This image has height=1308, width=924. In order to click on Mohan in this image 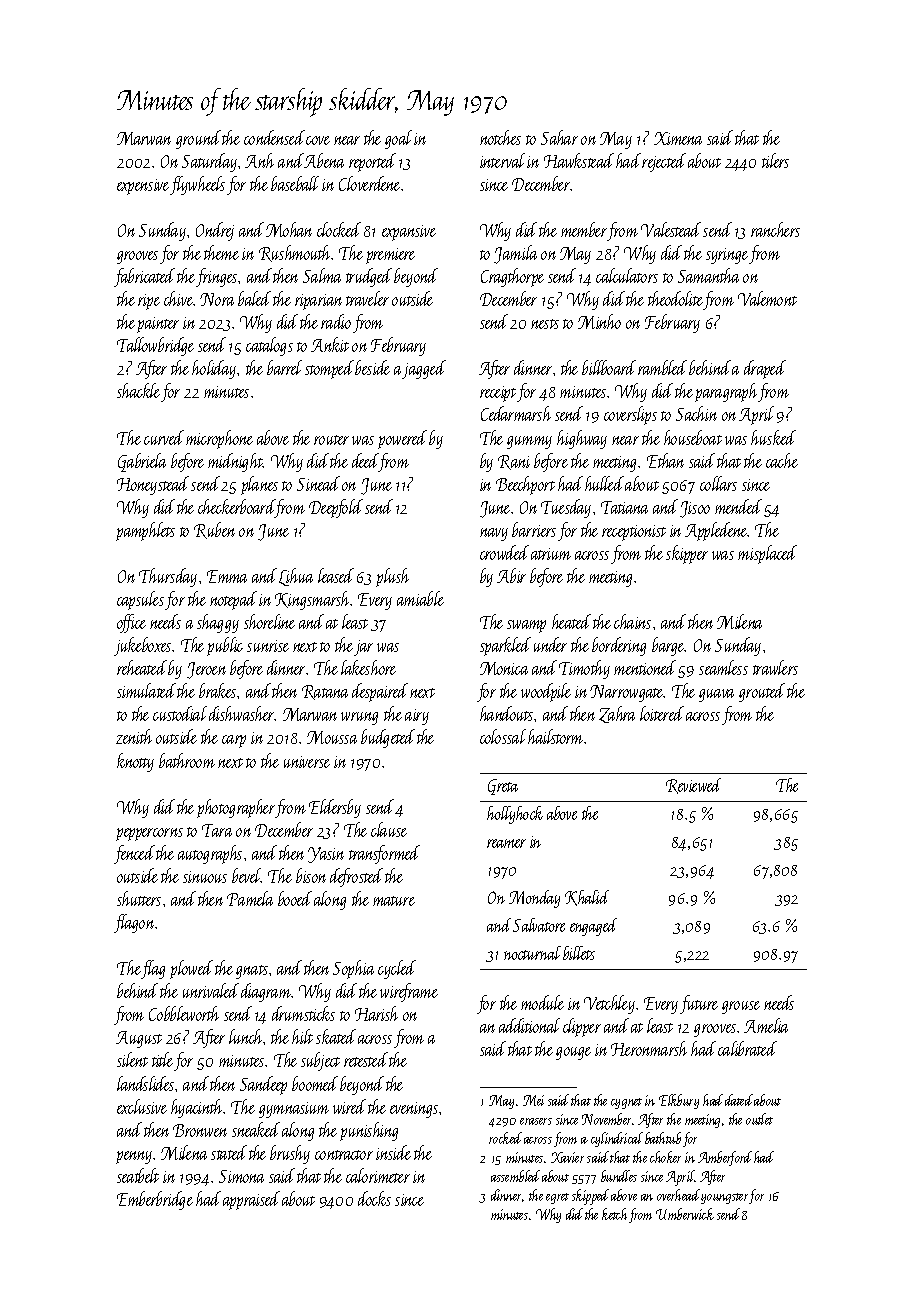, I will do `click(289, 229)`.
